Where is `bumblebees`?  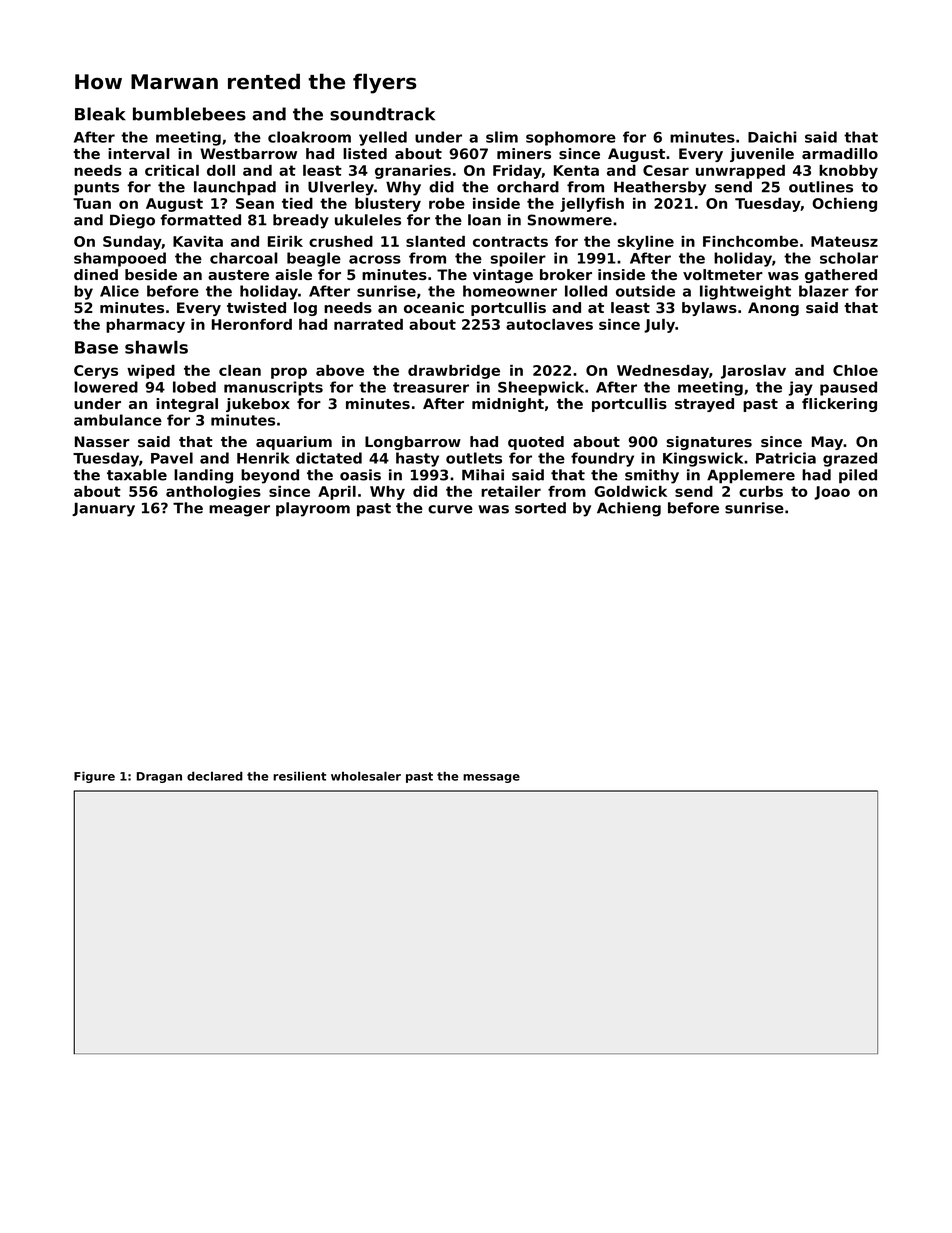 bumblebees is located at coordinates (189, 114).
